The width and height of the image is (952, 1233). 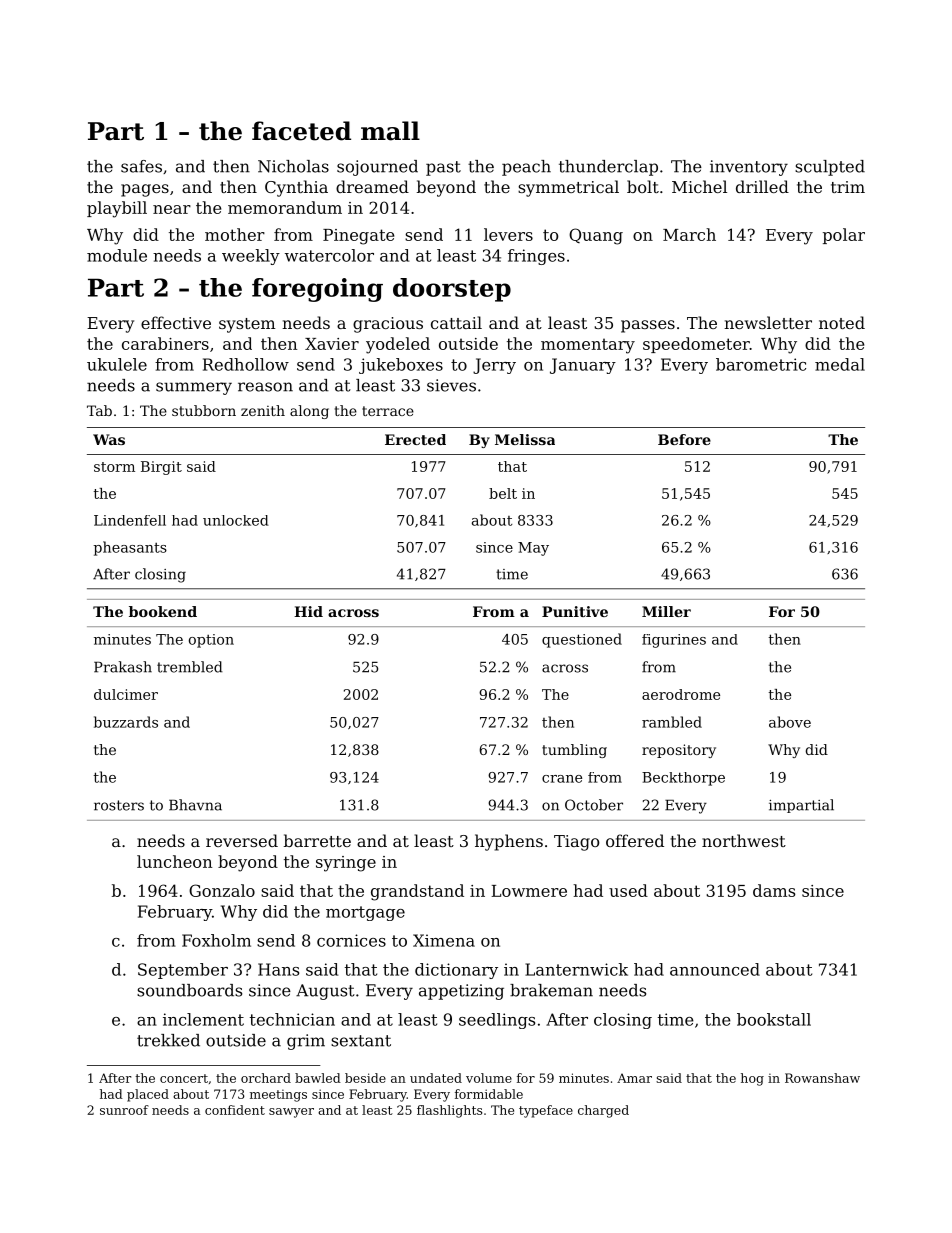 What do you see at coordinates (689, 234) in the image?
I see `March` at bounding box center [689, 234].
